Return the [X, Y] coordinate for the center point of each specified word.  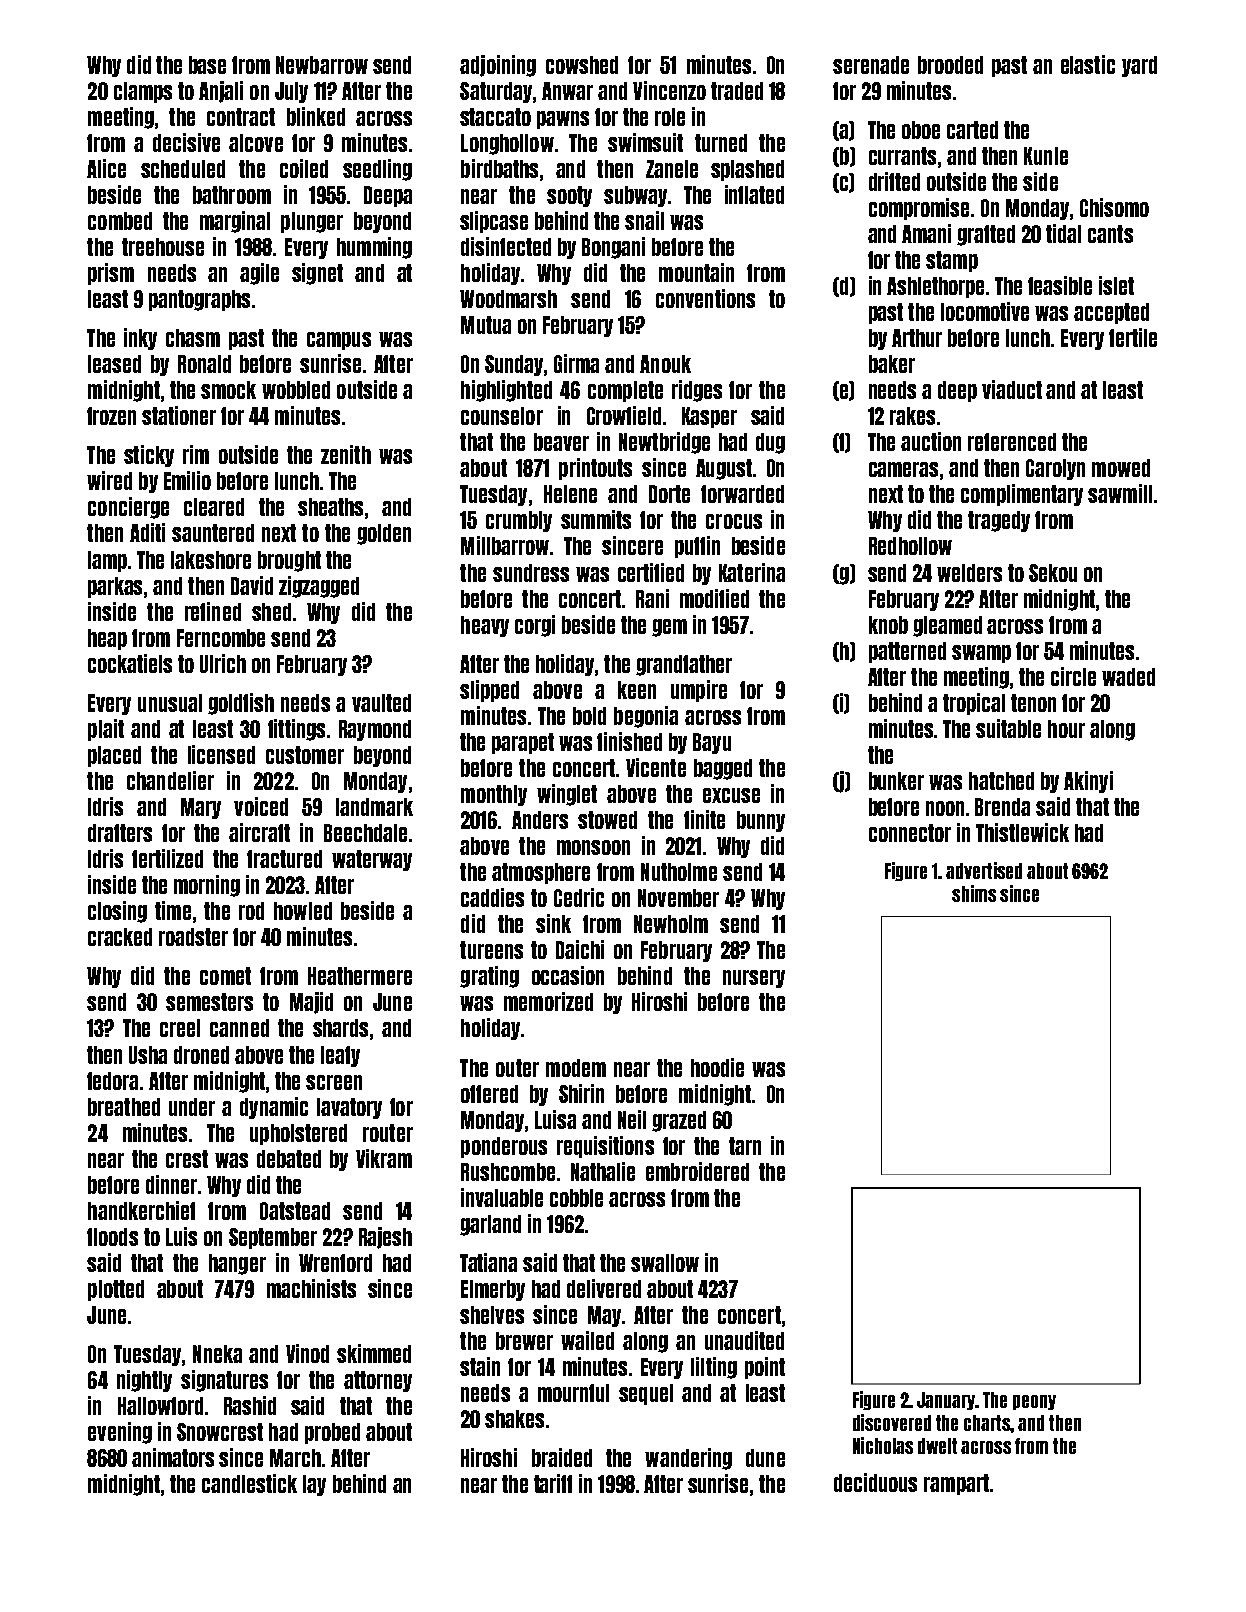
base [207, 65]
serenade [871, 65]
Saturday [496, 92]
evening [120, 1433]
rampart [956, 1484]
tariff [553, 1483]
